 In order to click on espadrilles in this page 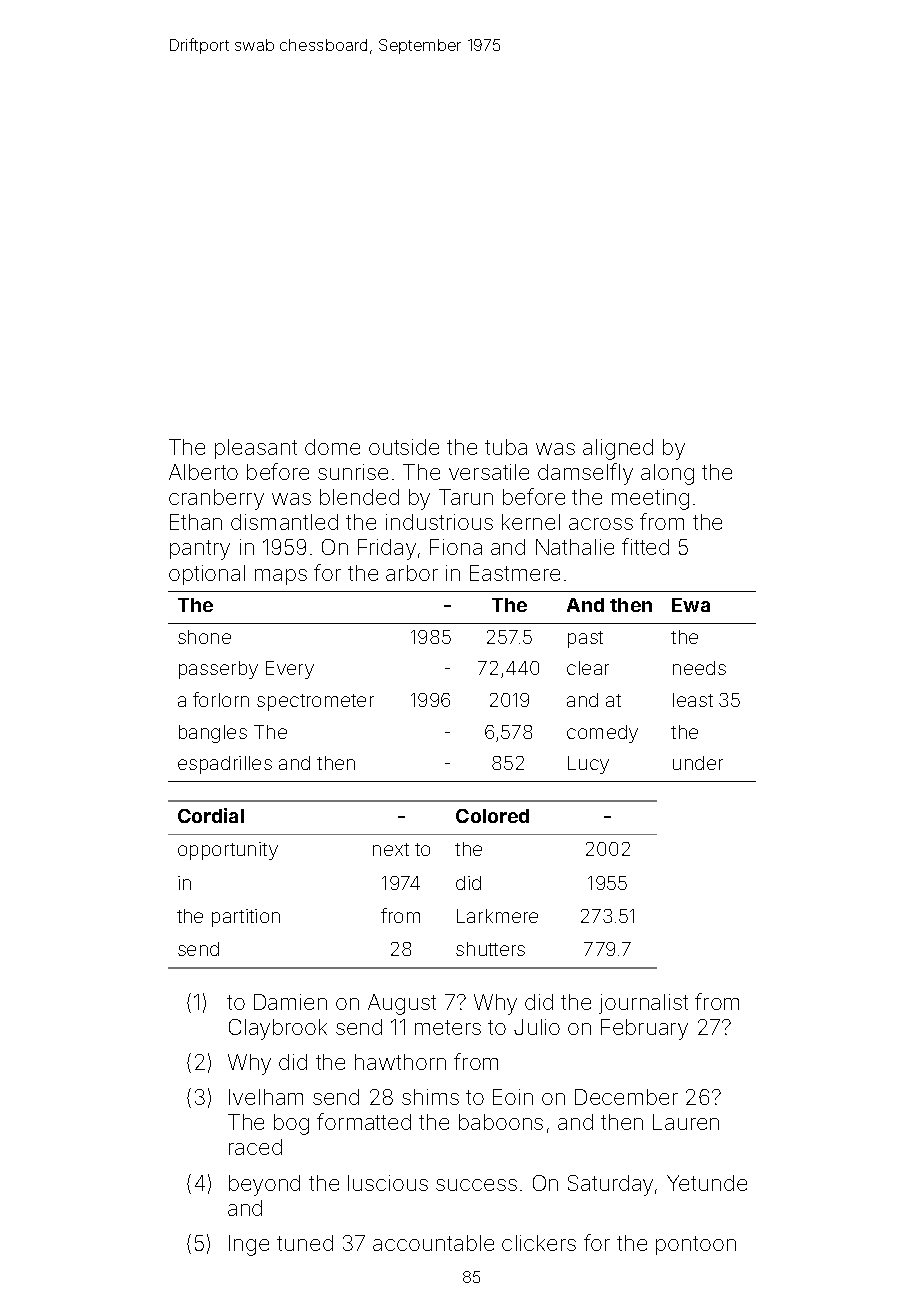, I will do `click(225, 765)`.
